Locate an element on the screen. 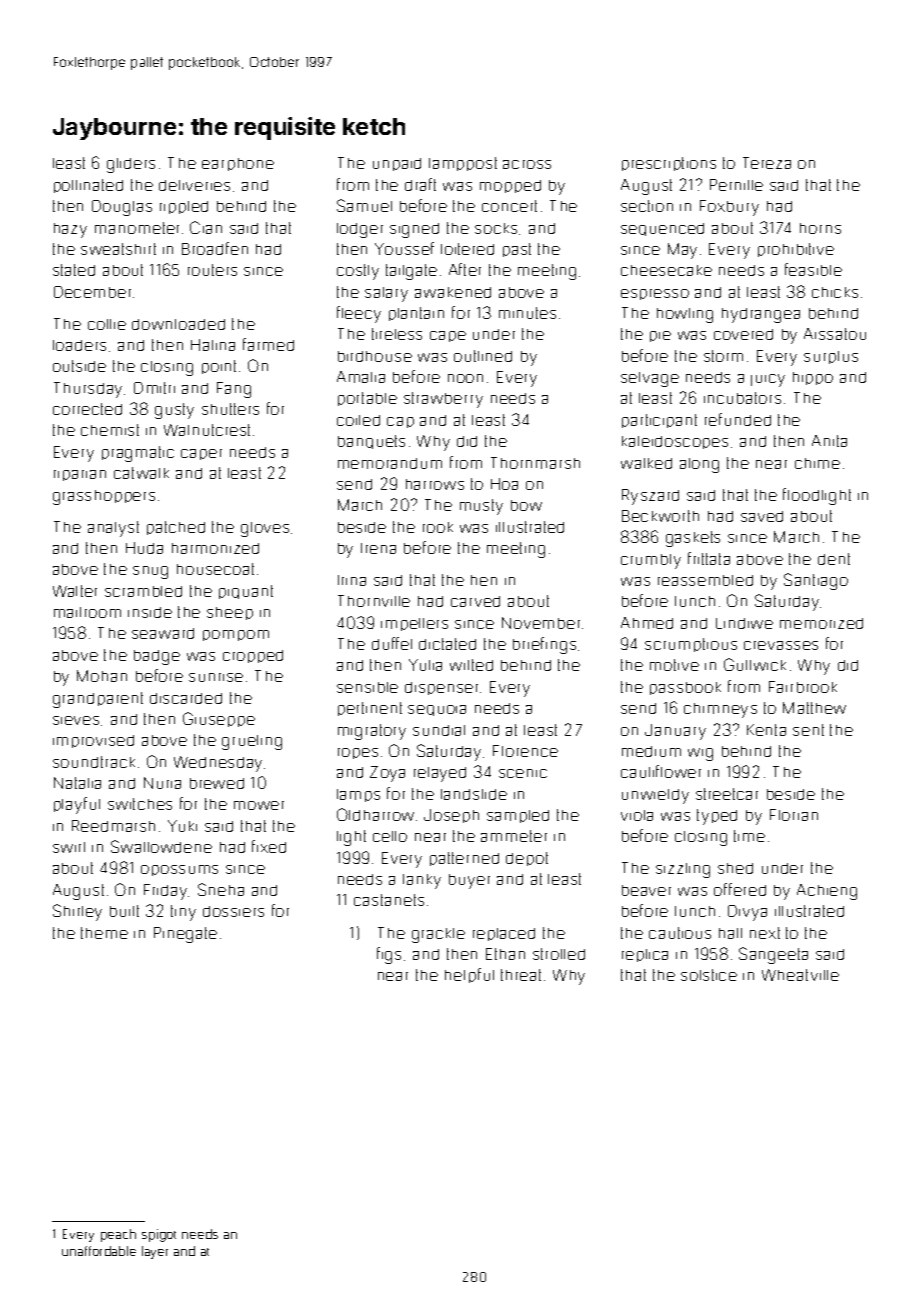 The height and width of the screenshot is (1308, 924). Anita is located at coordinates (829, 441).
